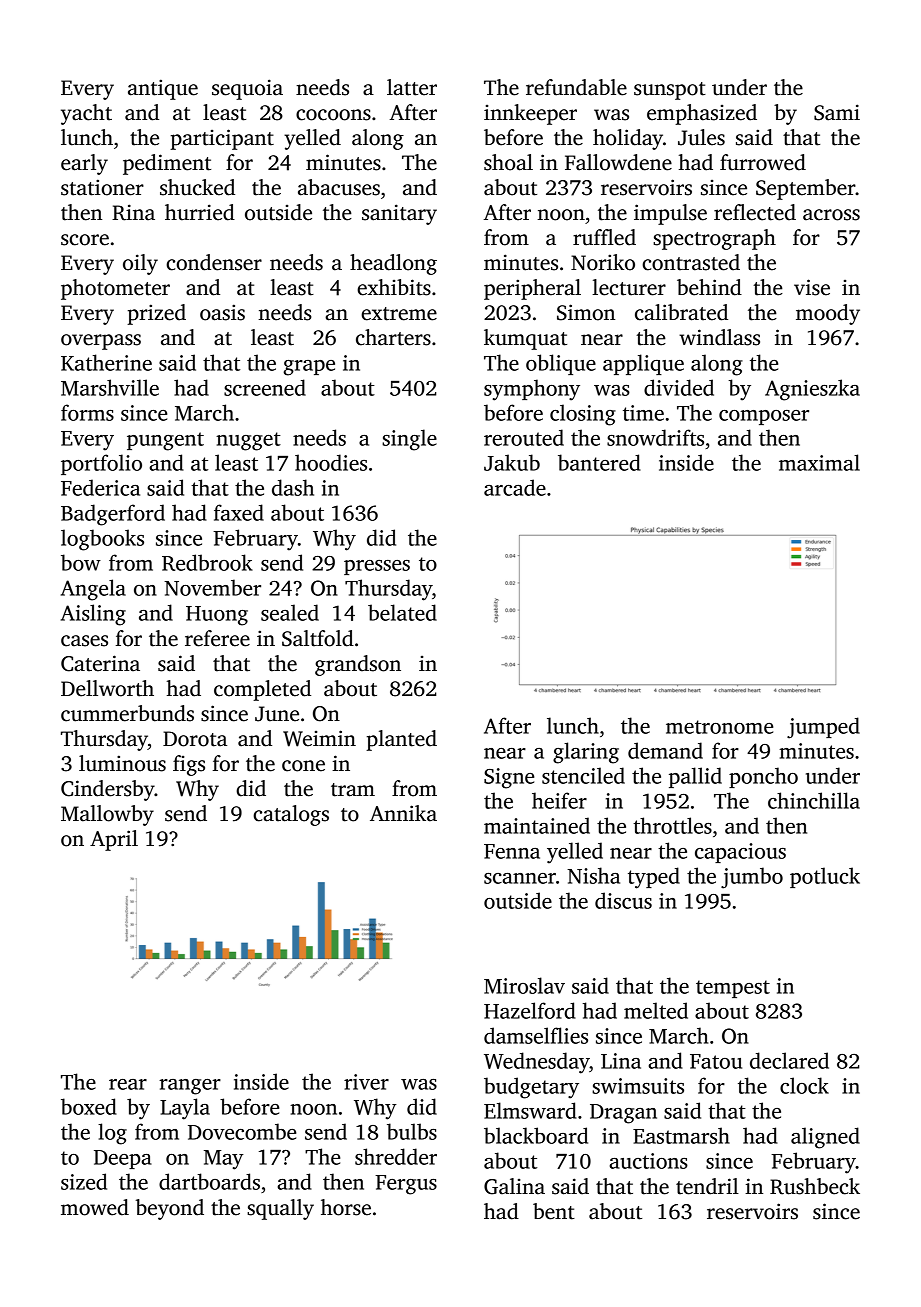  Describe the element at coordinates (110, 387) in the document. I see `Marshville` at that location.
